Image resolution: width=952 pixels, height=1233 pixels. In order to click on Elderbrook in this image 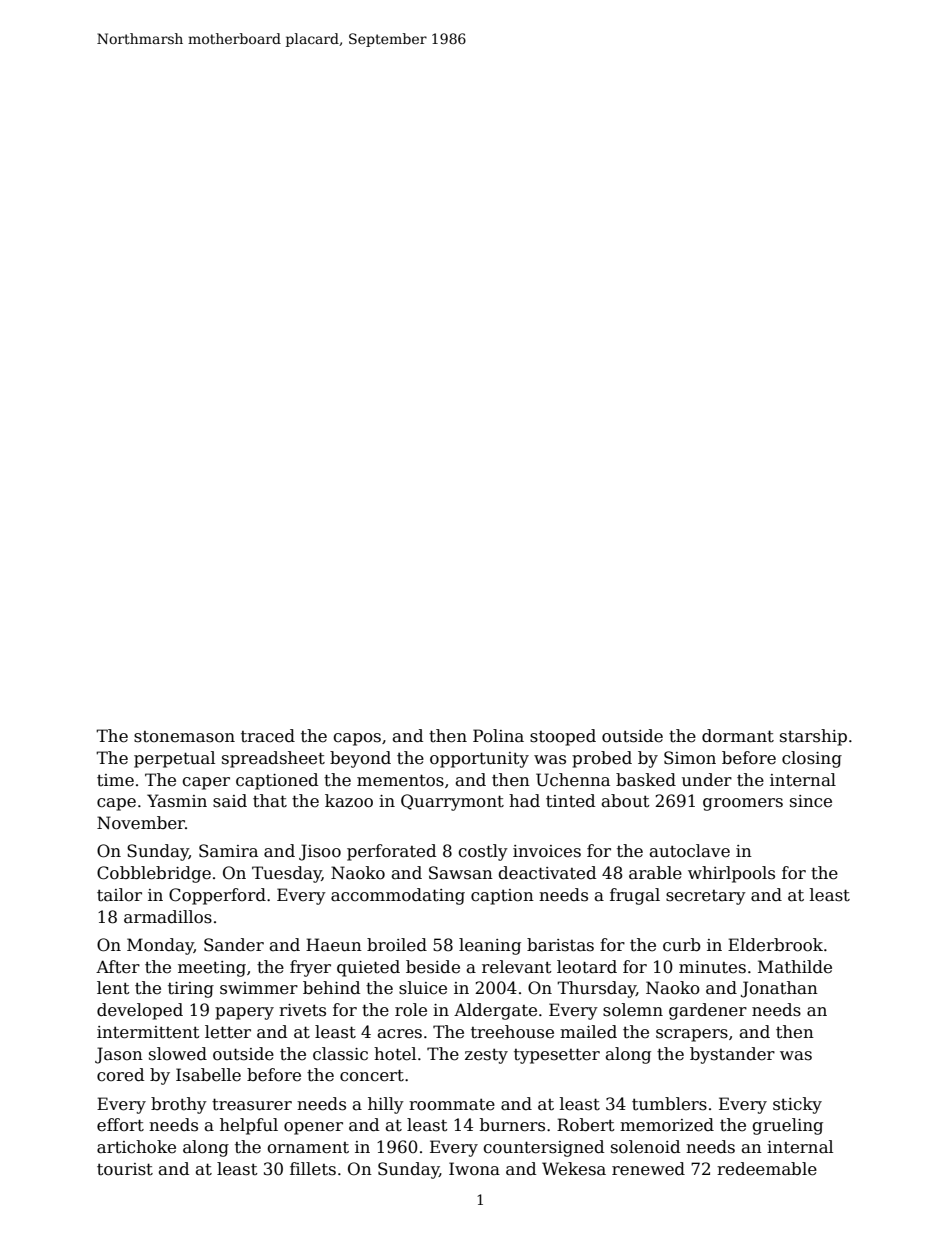, I will do `click(775, 945)`.
